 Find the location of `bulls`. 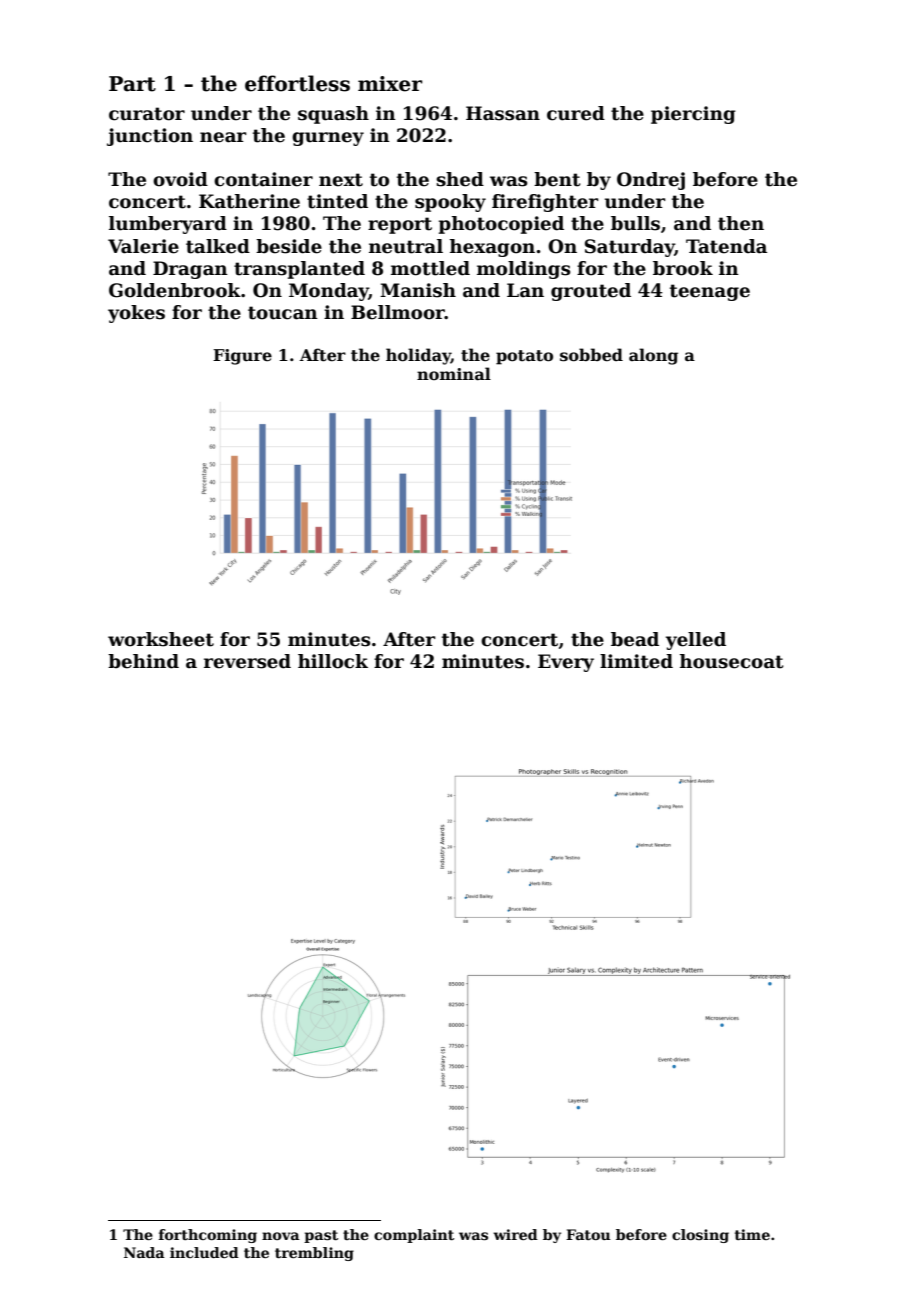

bulls is located at coordinates (635, 223).
